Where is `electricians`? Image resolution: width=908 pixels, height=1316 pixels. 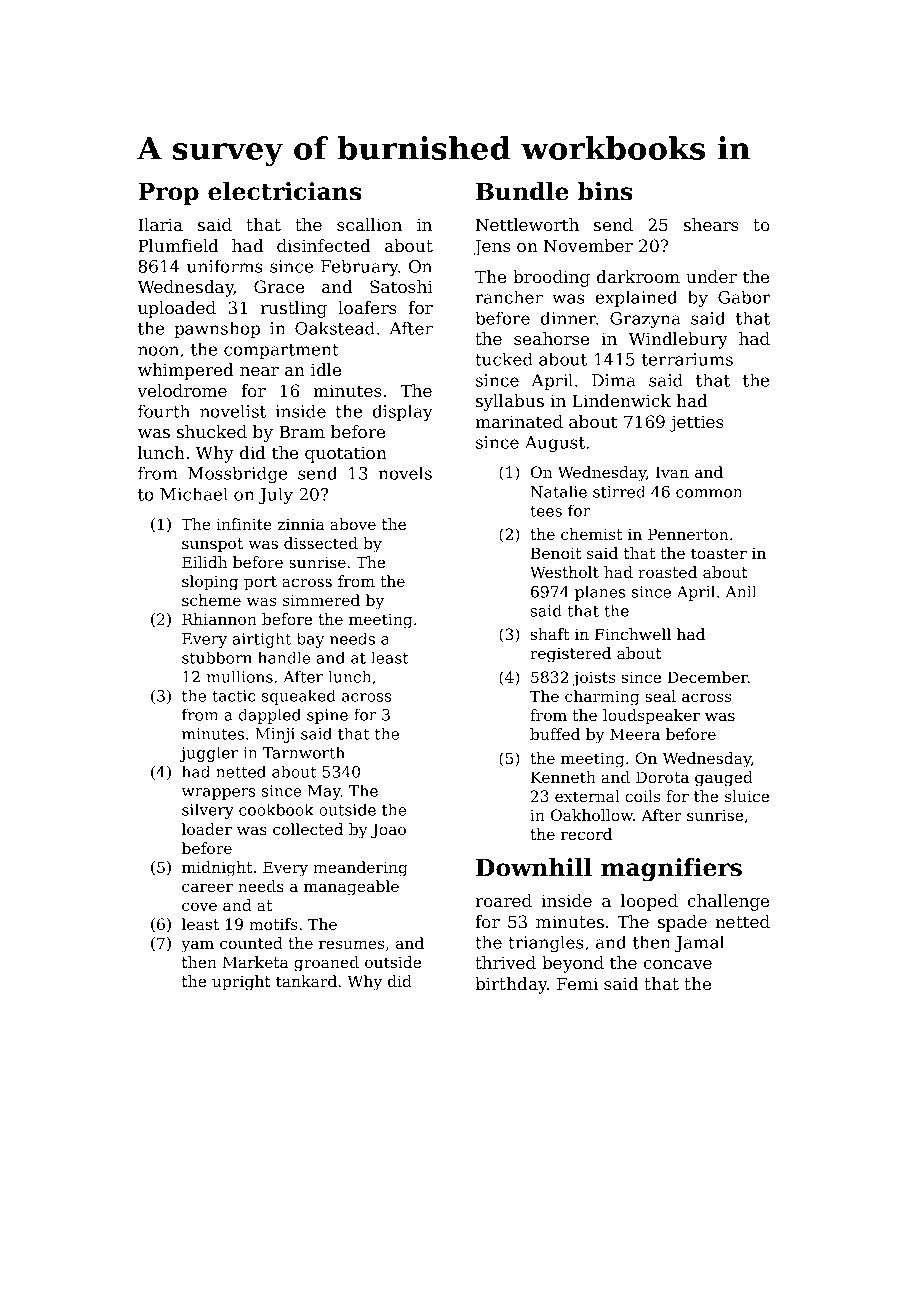
electricians is located at coordinates (285, 191).
